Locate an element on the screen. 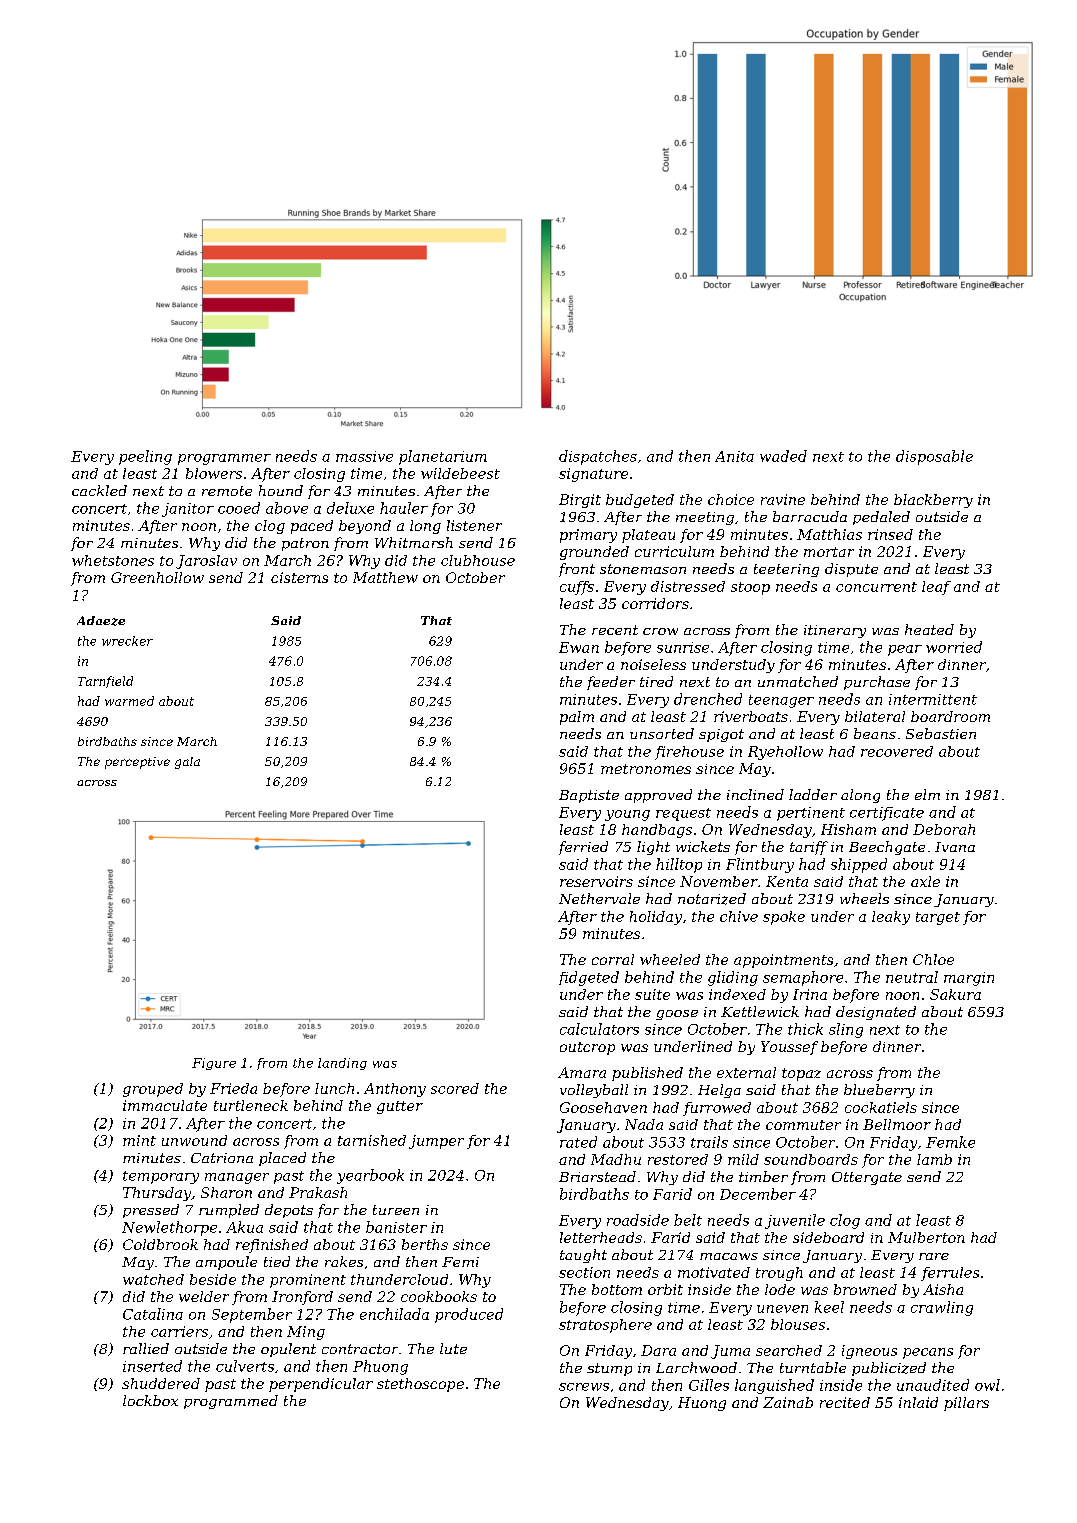 This screenshot has height=1523, width=1077. Femke is located at coordinates (950, 1142).
